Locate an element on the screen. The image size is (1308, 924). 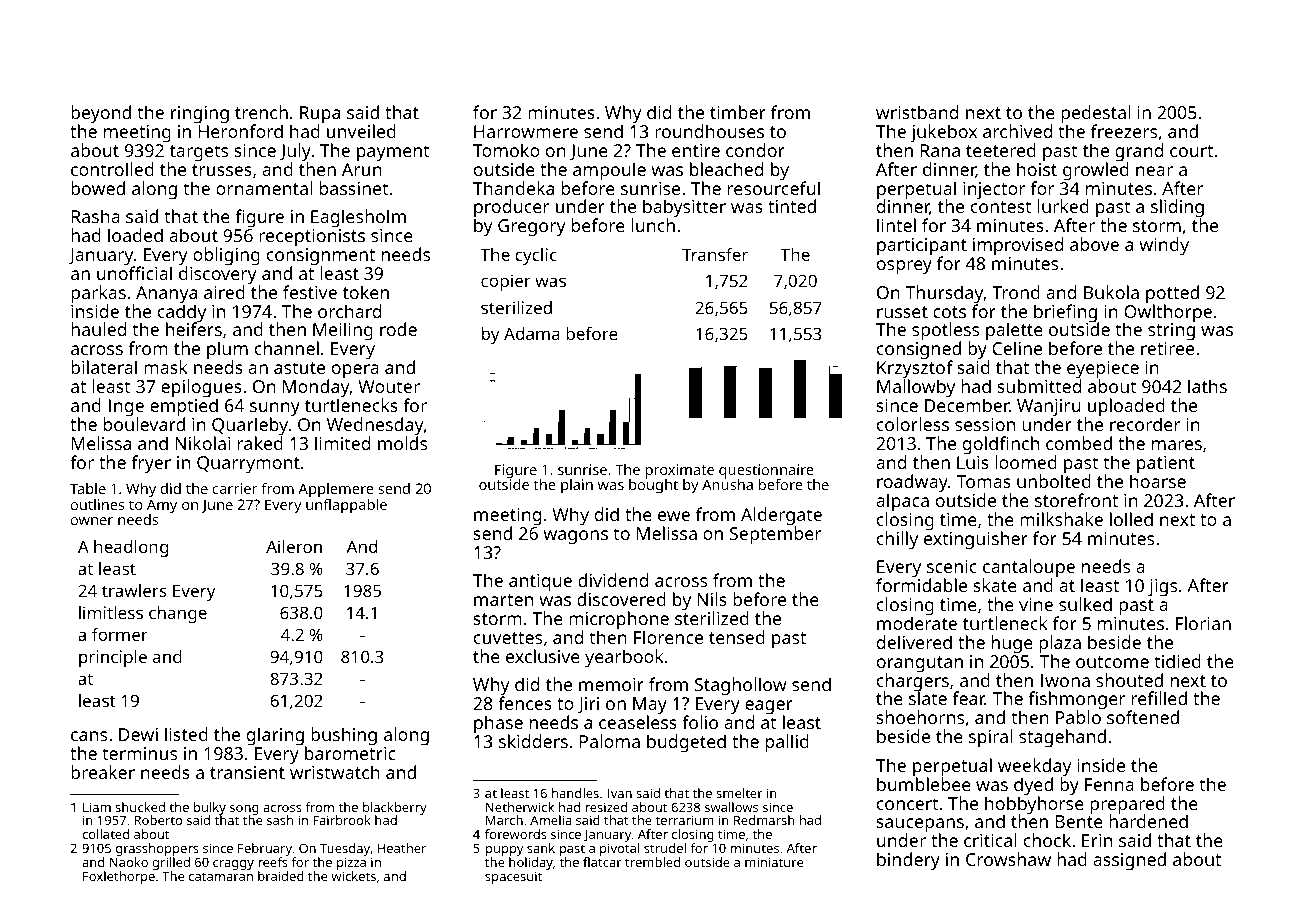
Adama is located at coordinates (532, 333).
